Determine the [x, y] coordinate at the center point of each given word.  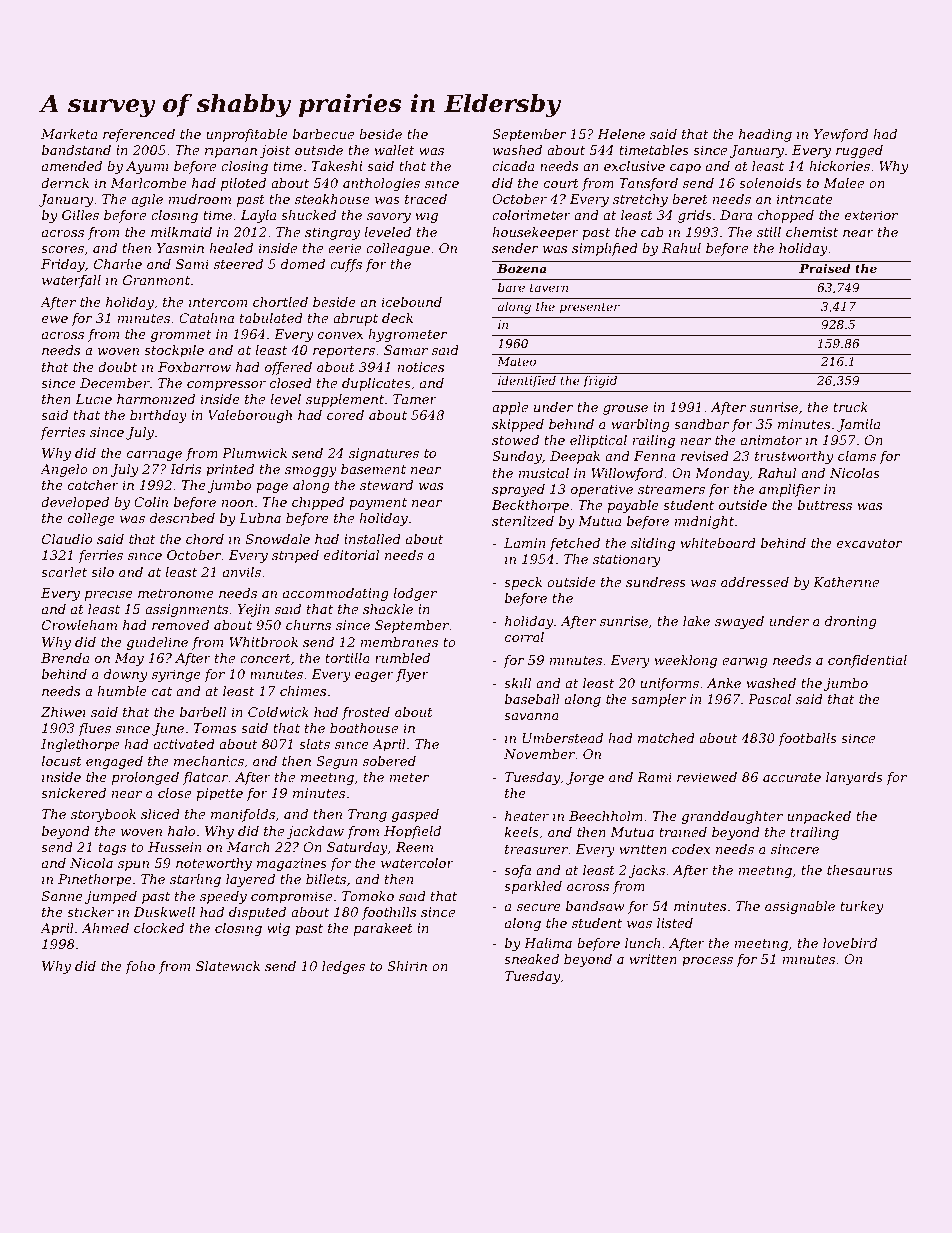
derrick [65, 183]
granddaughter [732, 817]
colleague [398, 249]
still [769, 232]
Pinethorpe [95, 880]
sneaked [531, 959]
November [539, 754]
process [707, 962]
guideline [157, 643]
